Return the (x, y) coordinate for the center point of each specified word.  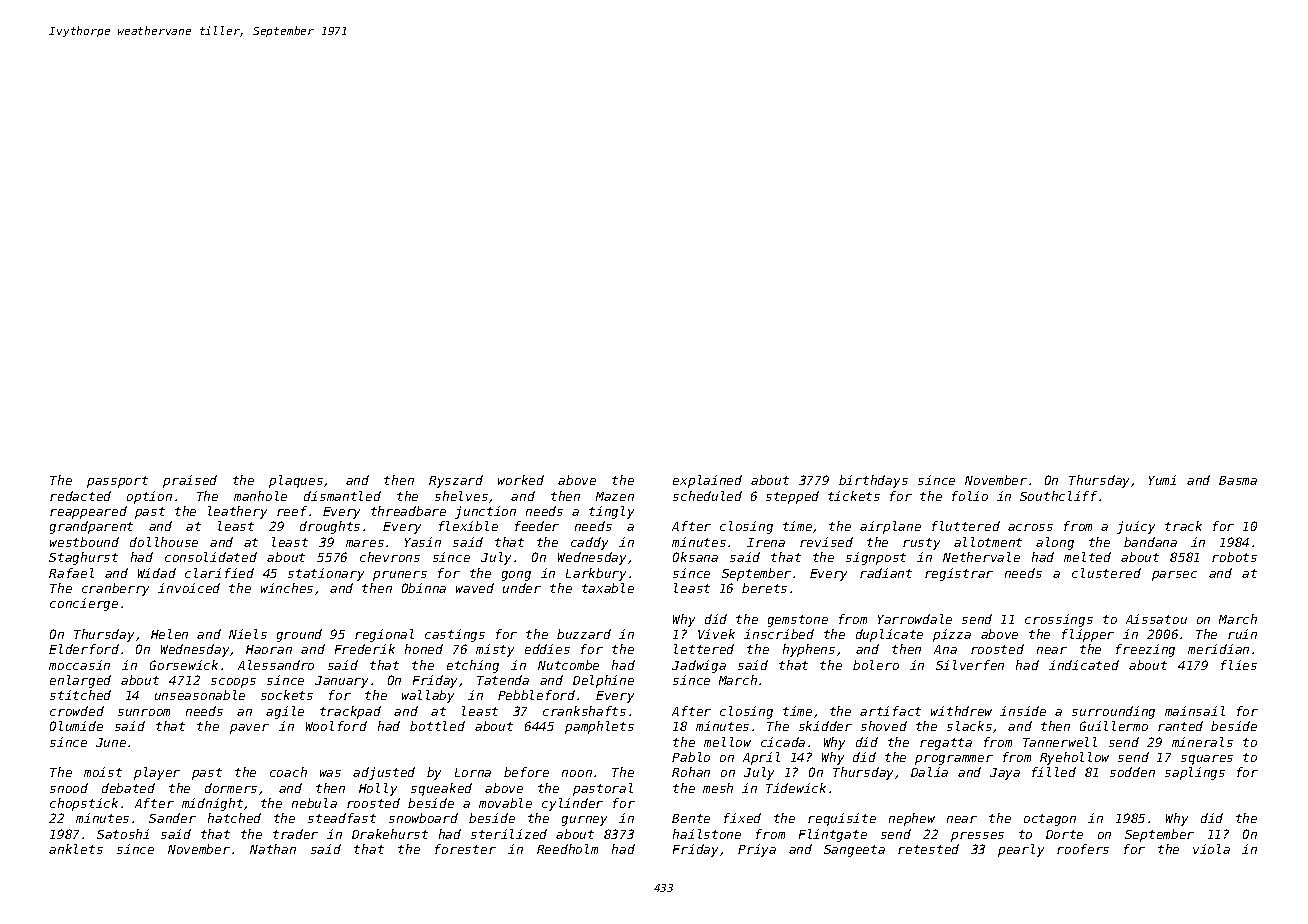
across (1030, 527)
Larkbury (596, 574)
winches (287, 588)
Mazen (615, 496)
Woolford (336, 726)
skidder (825, 726)
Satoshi (123, 834)
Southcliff (1058, 496)
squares (1207, 760)
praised (190, 481)
